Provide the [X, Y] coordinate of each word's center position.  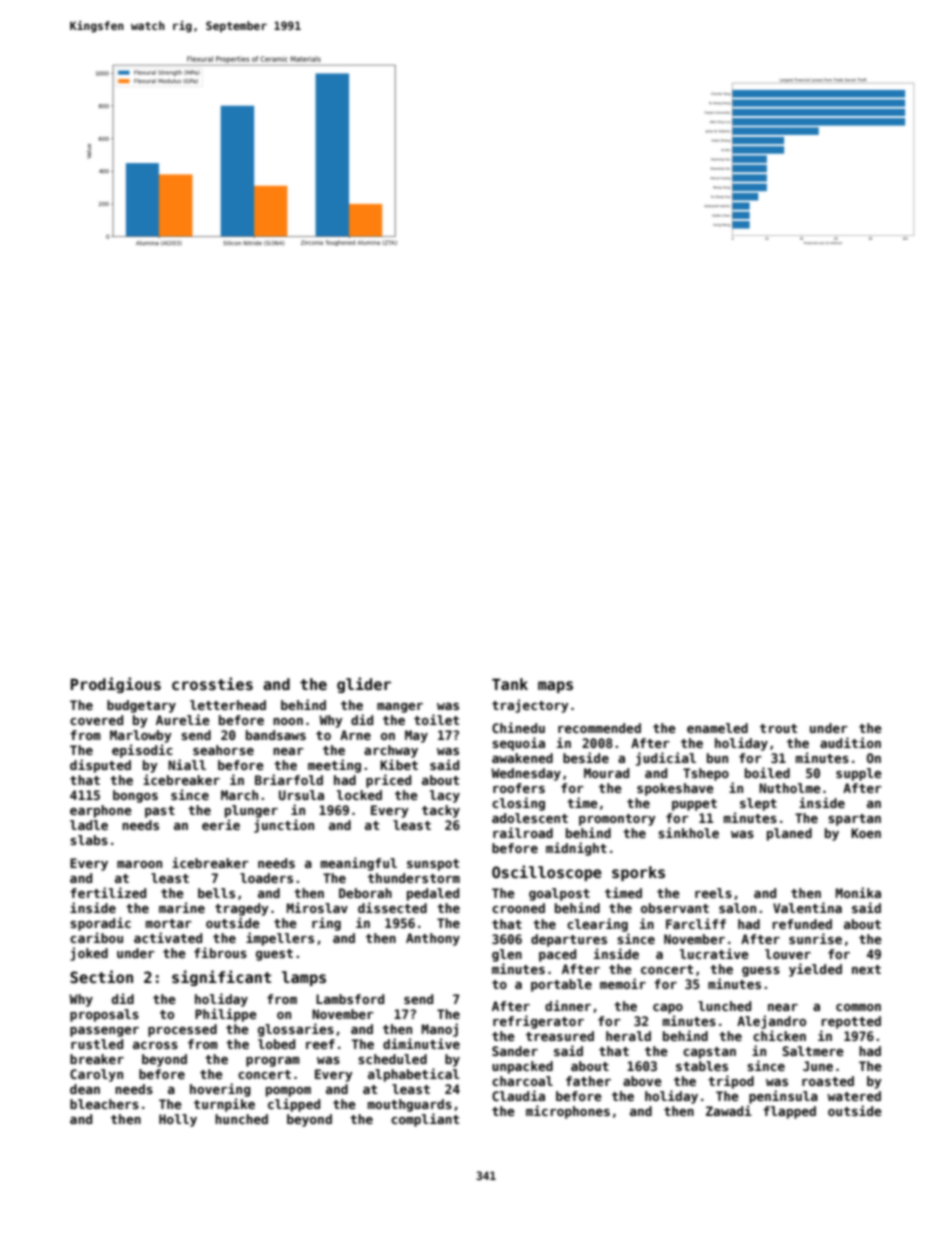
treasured [560, 1036]
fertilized [108, 892]
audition [850, 742]
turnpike [224, 1105]
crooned [518, 908]
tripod [731, 1082]
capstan [709, 1053]
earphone [101, 811]
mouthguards [409, 1105]
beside [586, 757]
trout [778, 728]
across [155, 1045]
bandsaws [276, 735]
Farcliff [696, 923]
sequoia [518, 744]
